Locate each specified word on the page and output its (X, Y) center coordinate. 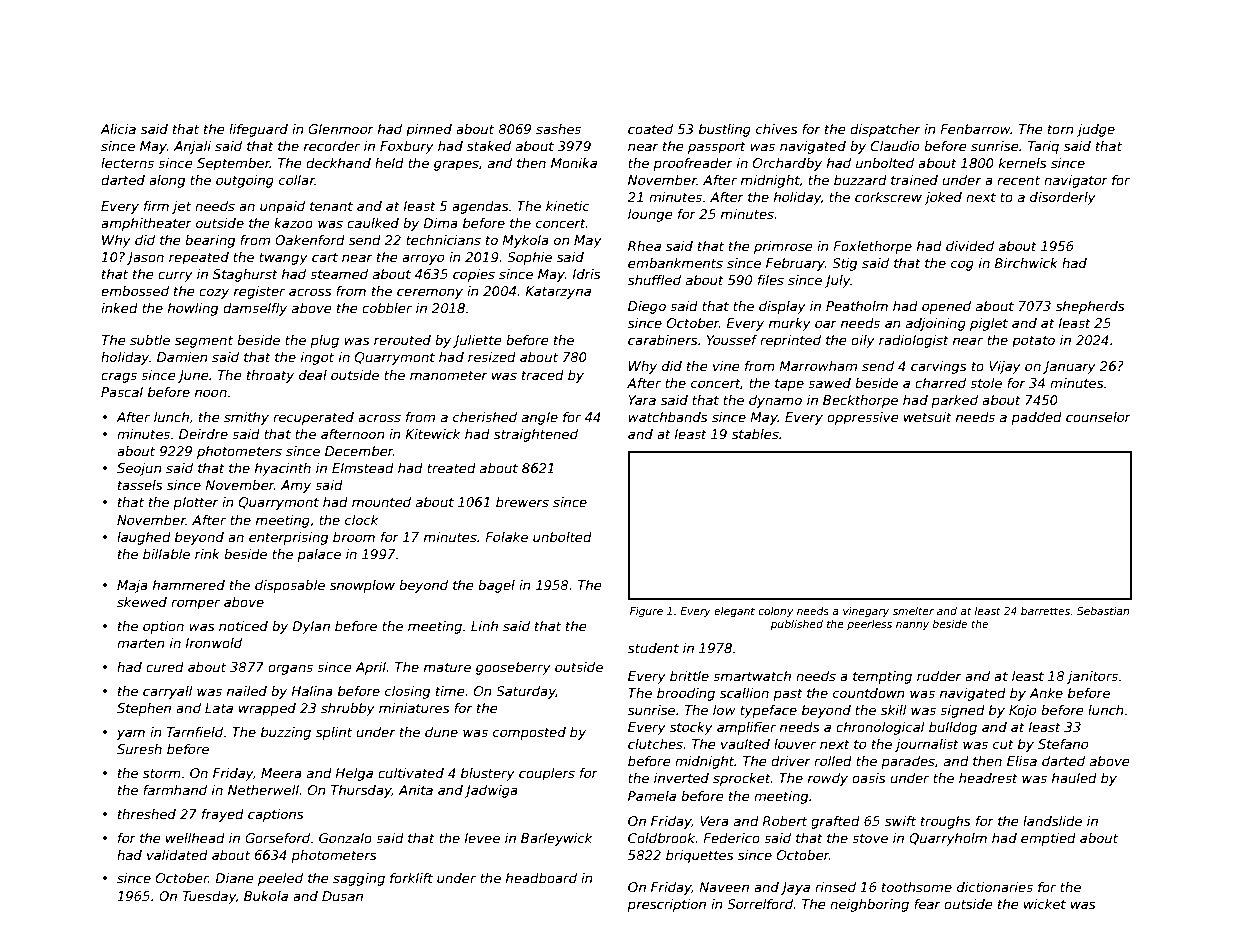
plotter (196, 503)
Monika (574, 163)
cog (962, 265)
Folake (506, 537)
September (233, 164)
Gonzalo (345, 838)
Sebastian (1103, 611)
